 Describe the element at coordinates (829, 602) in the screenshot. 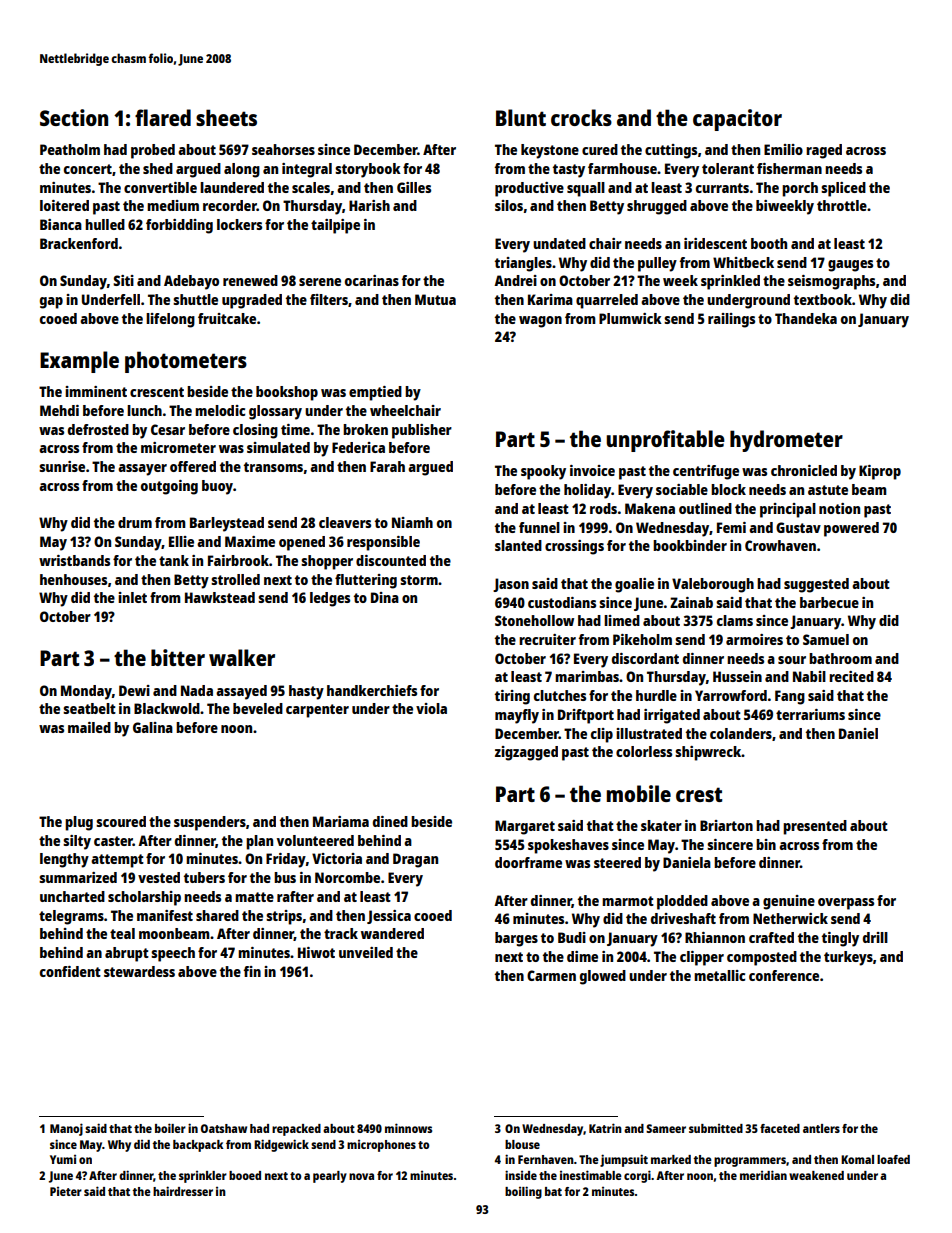

I see `barbecue` at that location.
